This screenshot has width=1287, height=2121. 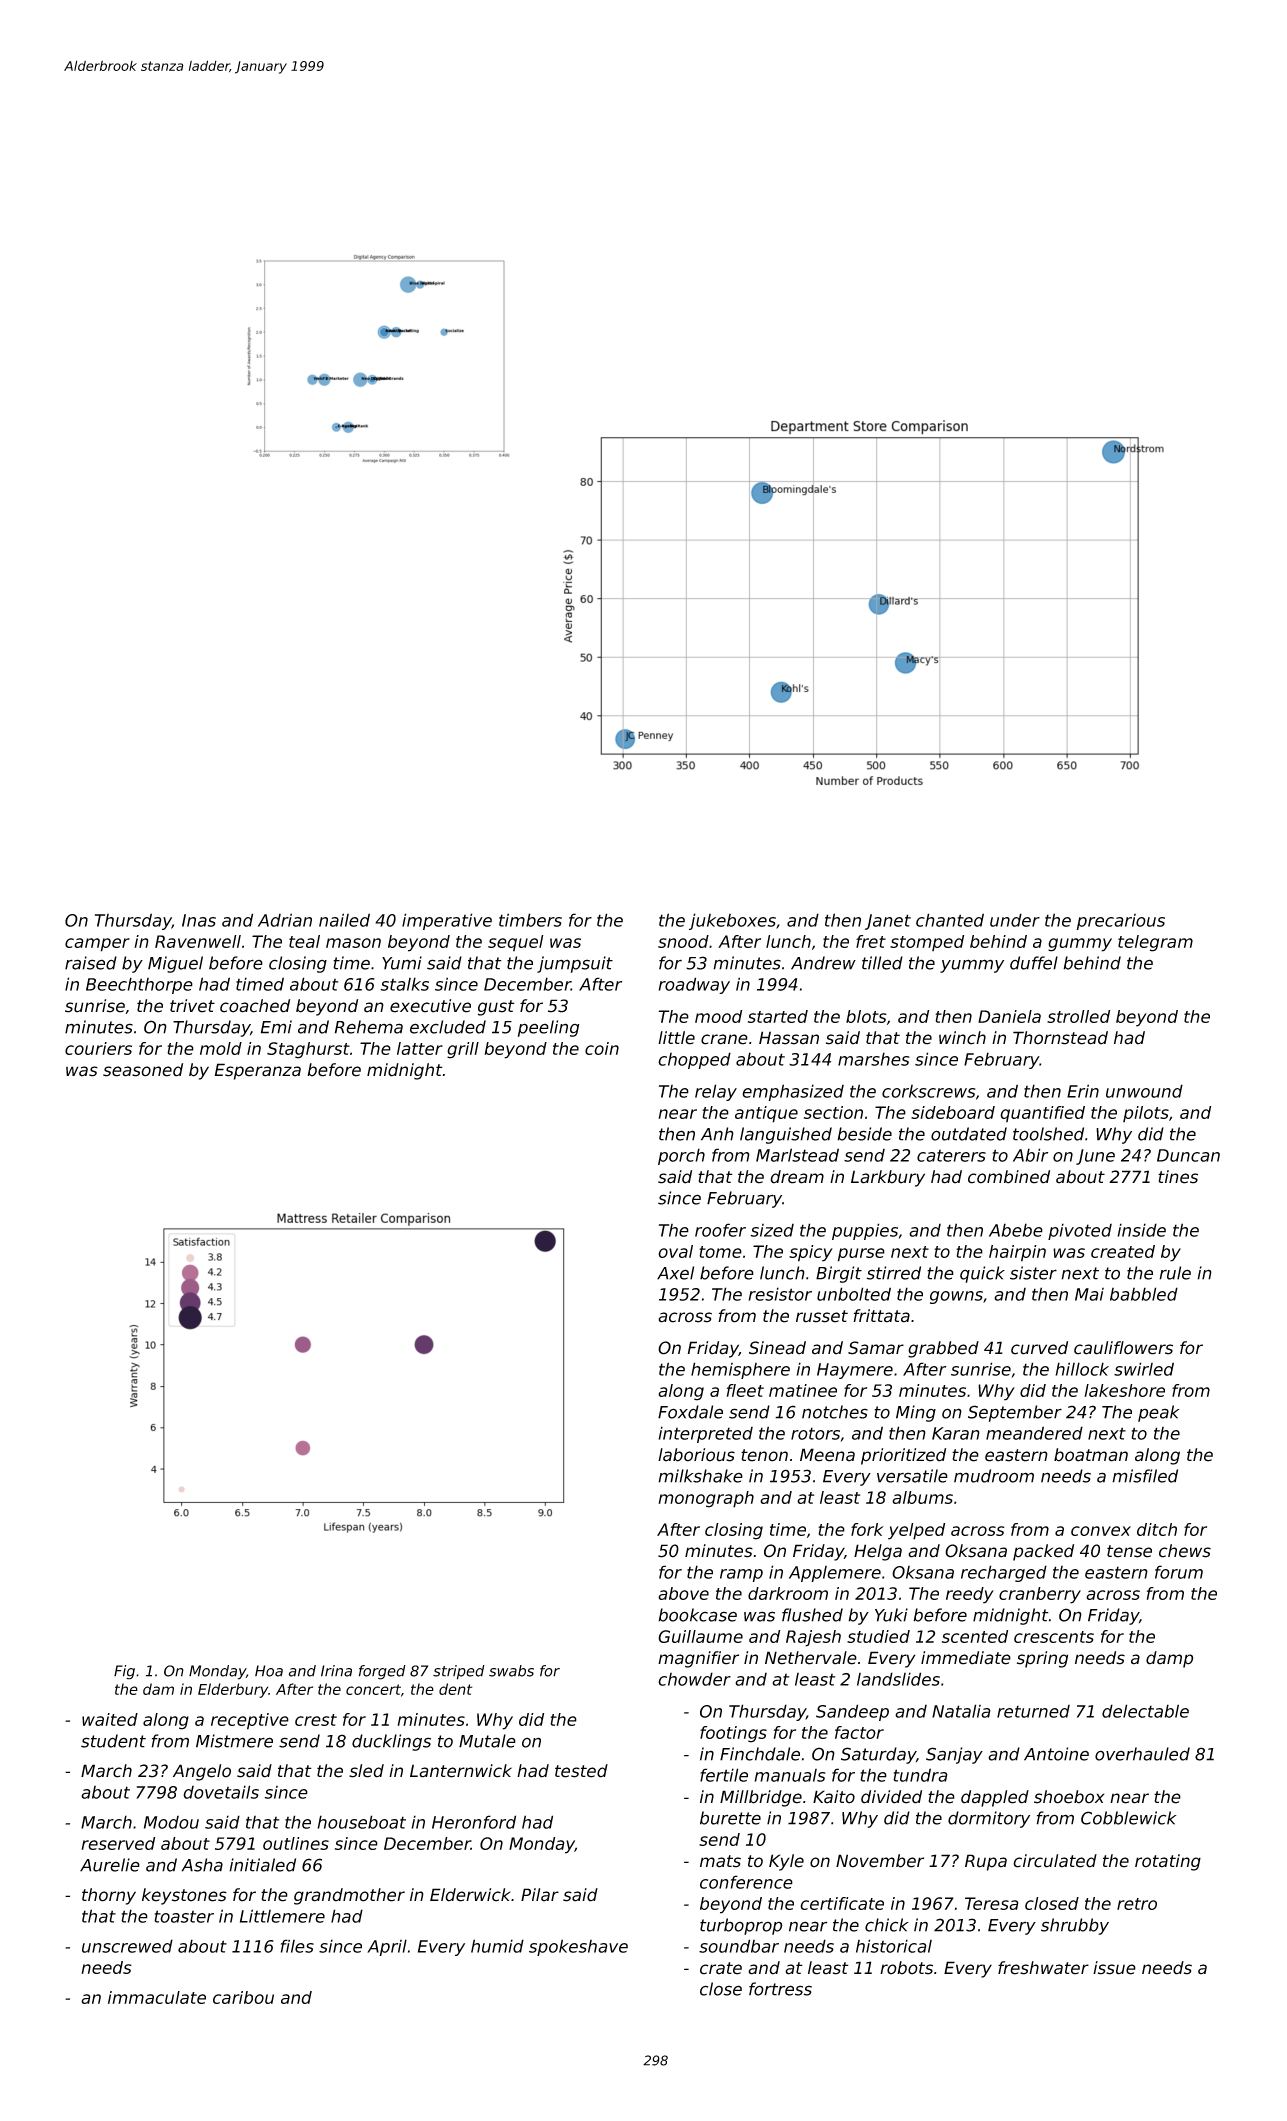 I want to click on waited, so click(x=110, y=1719).
